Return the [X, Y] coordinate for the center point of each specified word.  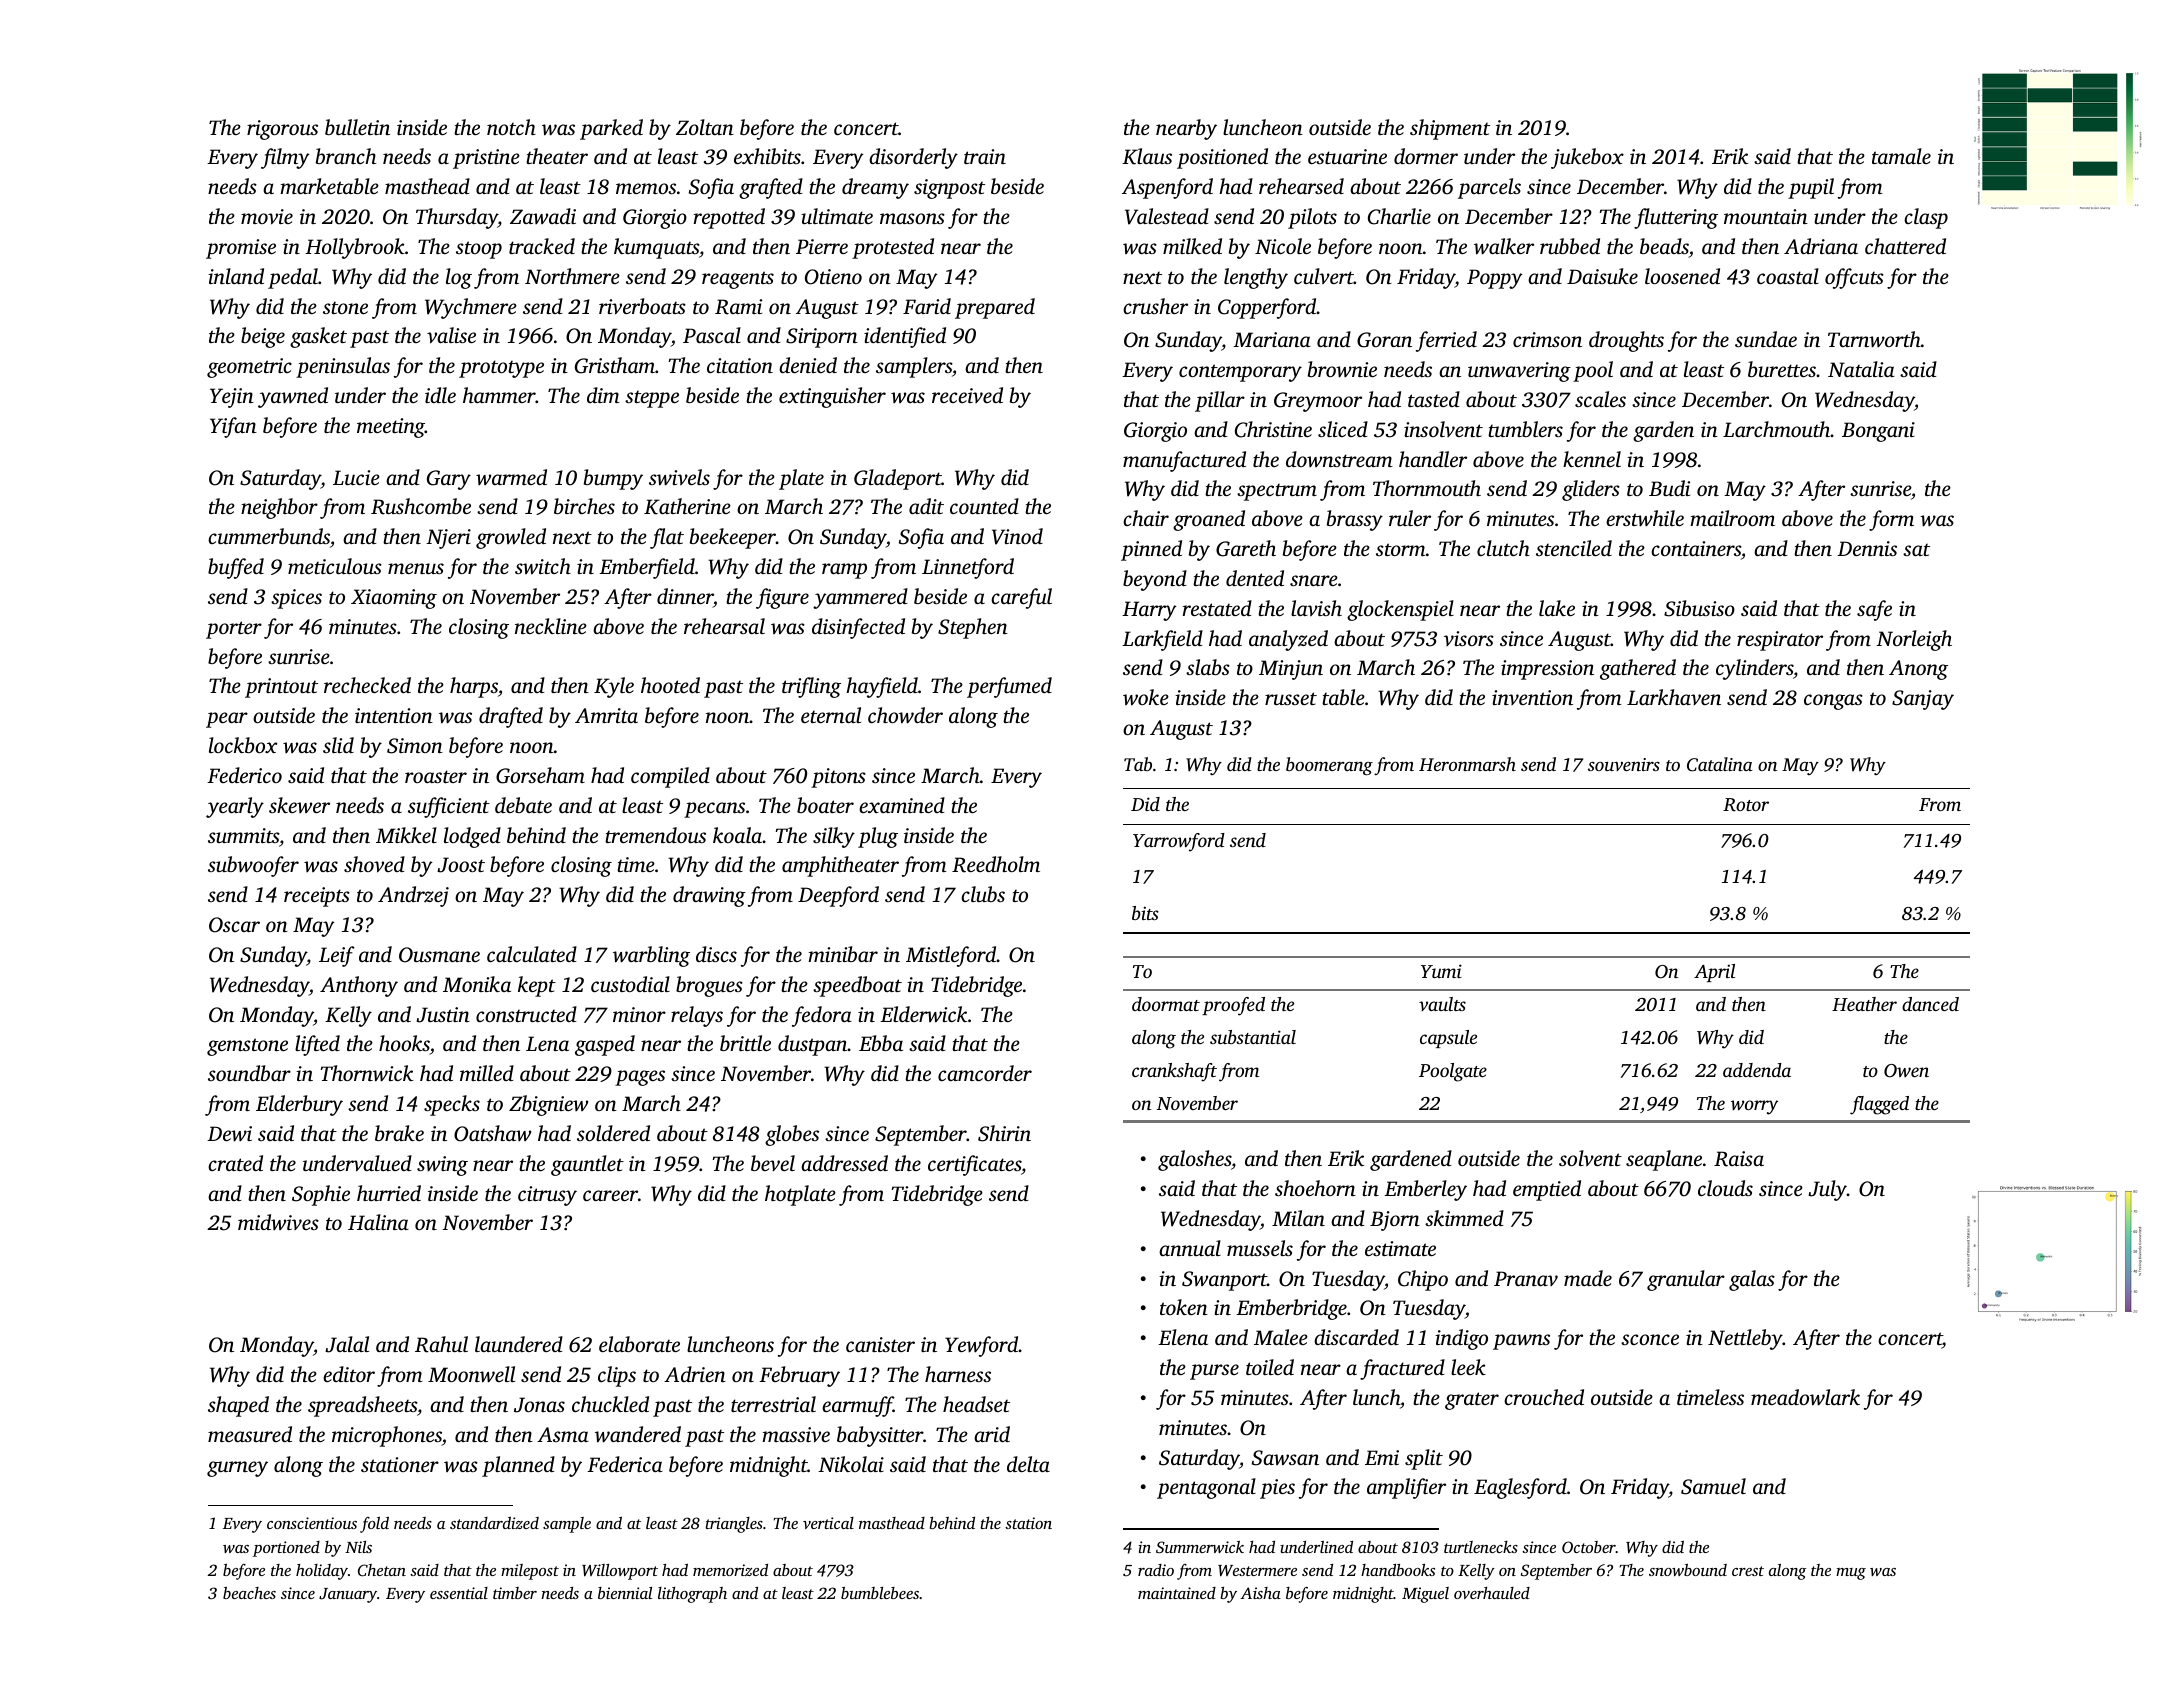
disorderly [913, 158]
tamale [1901, 156]
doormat [1166, 1004]
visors [1469, 638]
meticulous [335, 566]
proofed [1233, 1006]
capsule [1448, 1039]
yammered [860, 598]
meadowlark [1805, 1397]
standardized [494, 1523]
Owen [1906, 1071]
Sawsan [1285, 1458]
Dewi [229, 1134]
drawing [709, 896]
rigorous [282, 130]
